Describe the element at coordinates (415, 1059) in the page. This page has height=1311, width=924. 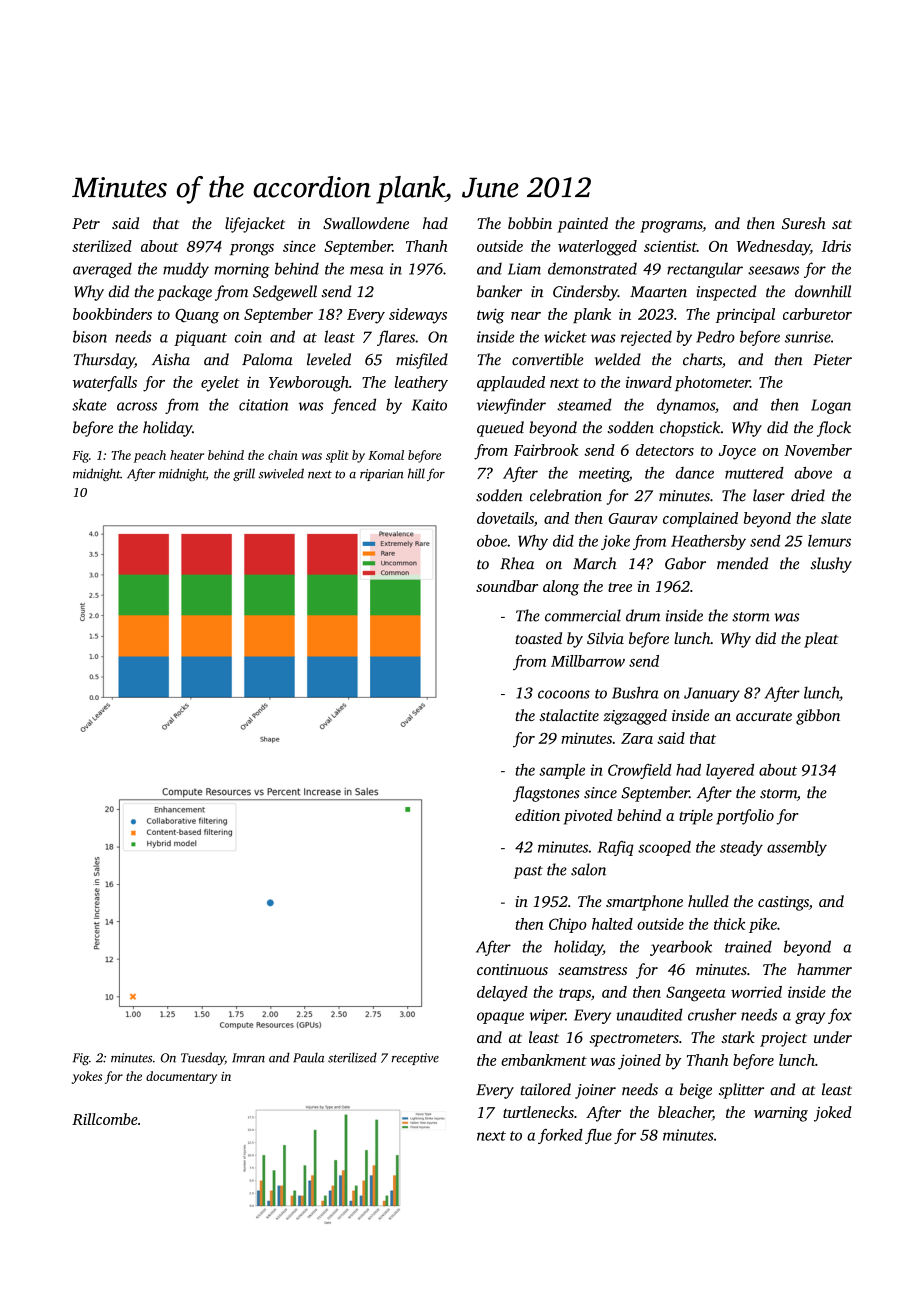
I see `receptive` at that location.
